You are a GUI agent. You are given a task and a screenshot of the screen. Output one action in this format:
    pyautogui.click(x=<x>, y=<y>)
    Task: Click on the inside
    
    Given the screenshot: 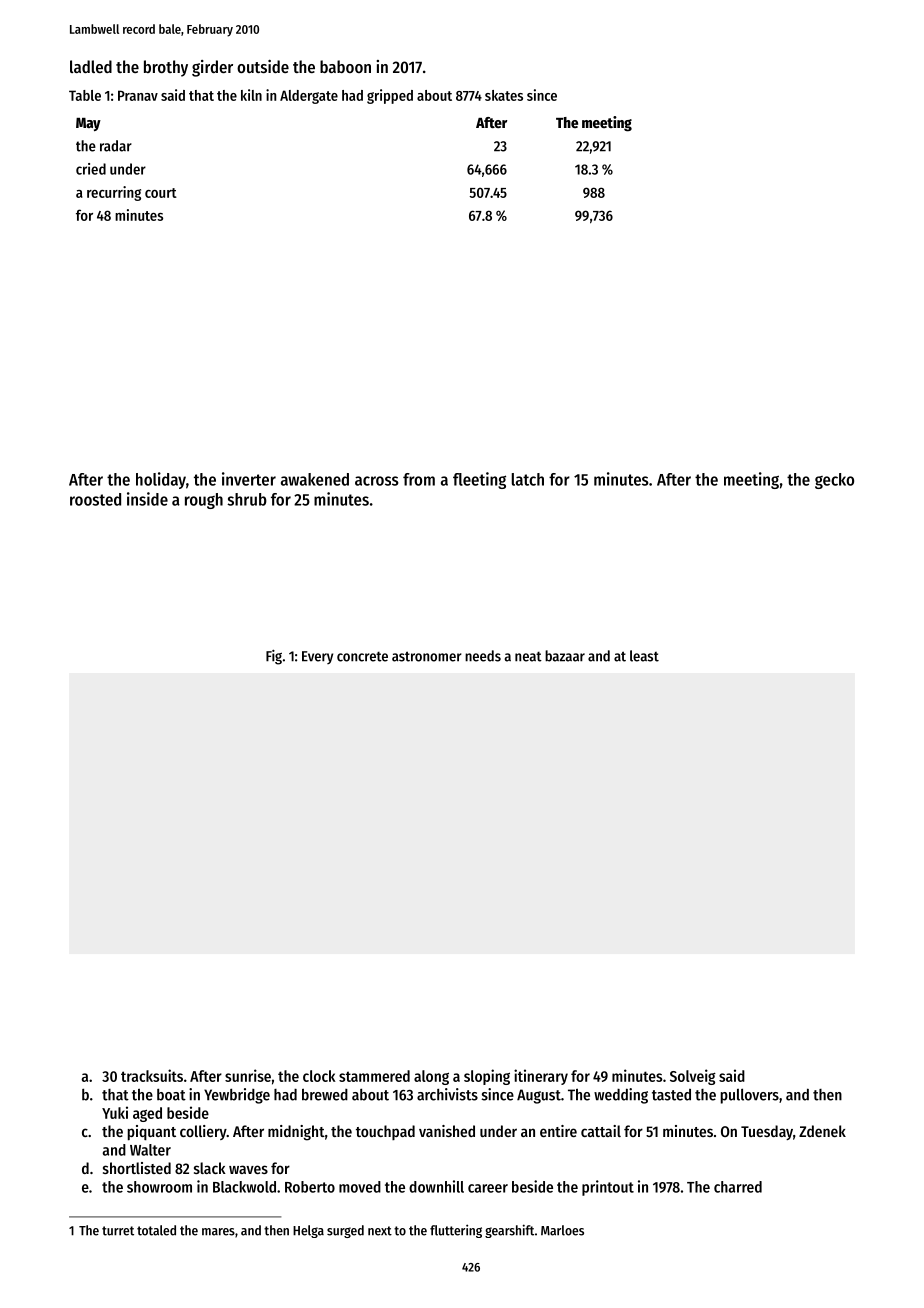 What is the action you would take?
    pyautogui.click(x=147, y=499)
